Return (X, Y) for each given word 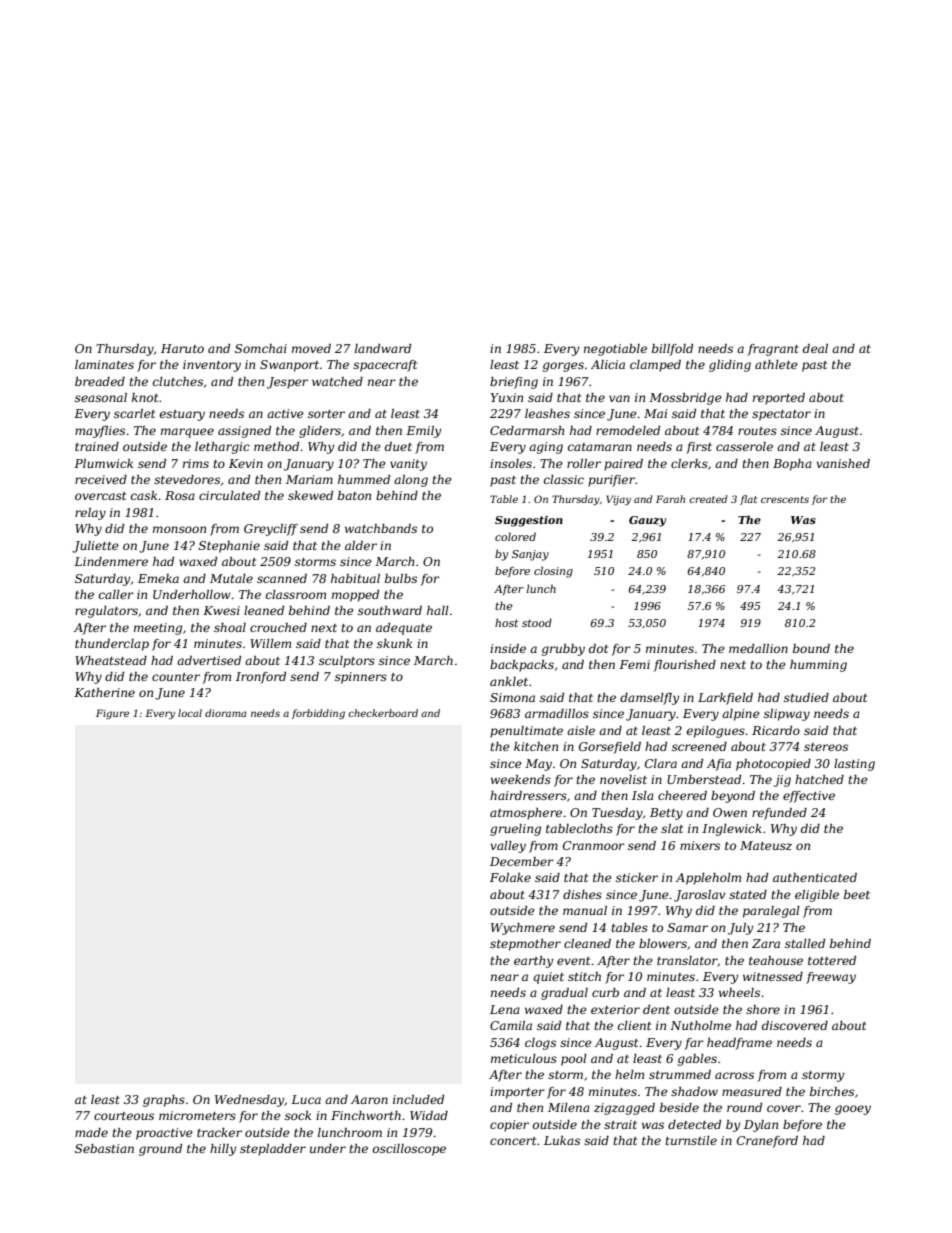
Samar (688, 927)
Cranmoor (594, 845)
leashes (547, 413)
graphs (164, 1101)
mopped (355, 596)
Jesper (287, 383)
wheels (739, 992)
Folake (510, 877)
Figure (112, 714)
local (190, 713)
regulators (106, 612)
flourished (685, 666)
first (699, 448)
